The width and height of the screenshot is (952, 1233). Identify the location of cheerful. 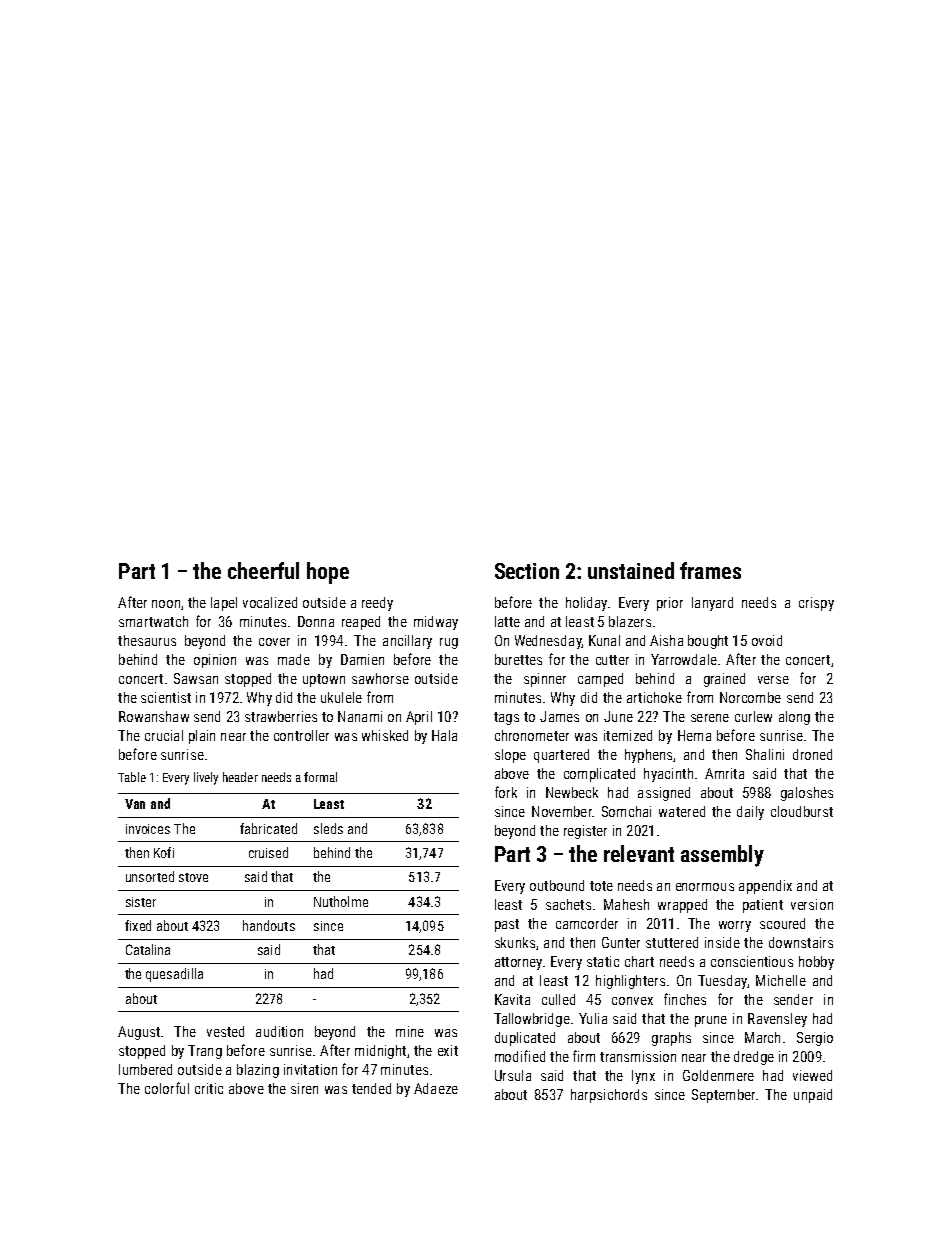
(263, 570).
